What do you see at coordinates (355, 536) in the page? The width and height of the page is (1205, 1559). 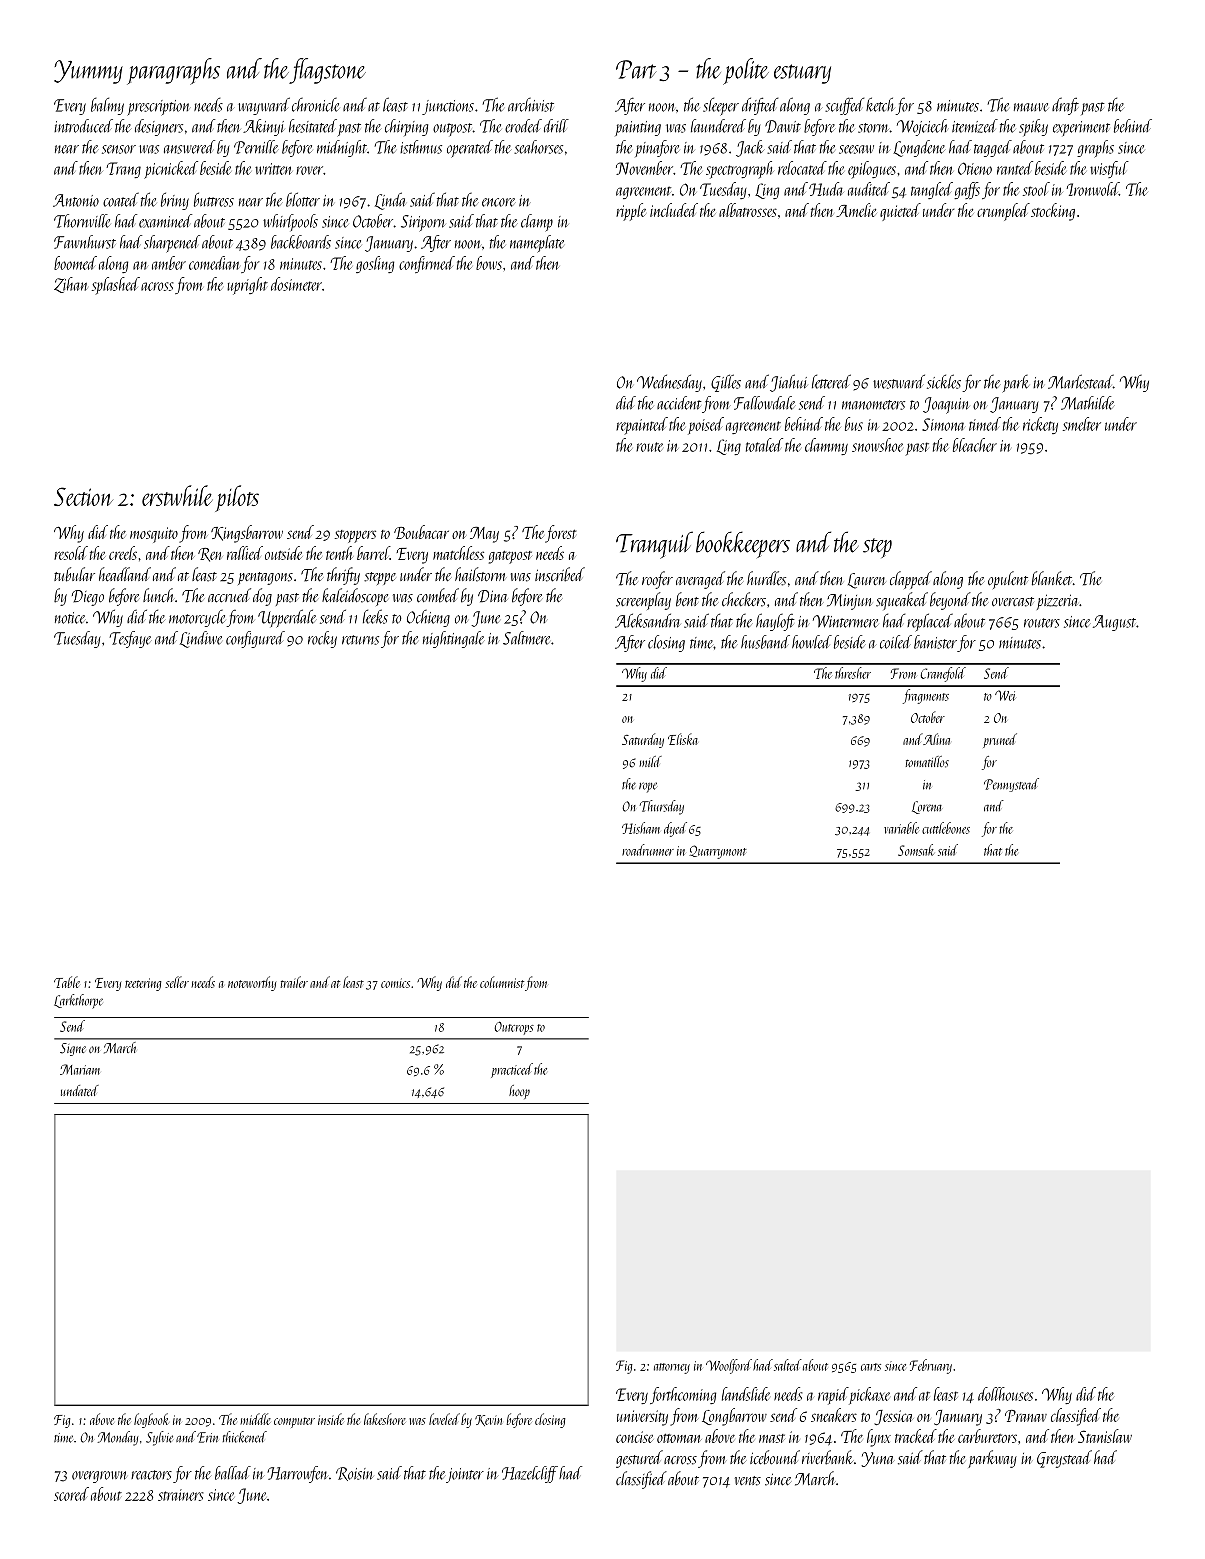 I see `stoppers` at bounding box center [355, 536].
